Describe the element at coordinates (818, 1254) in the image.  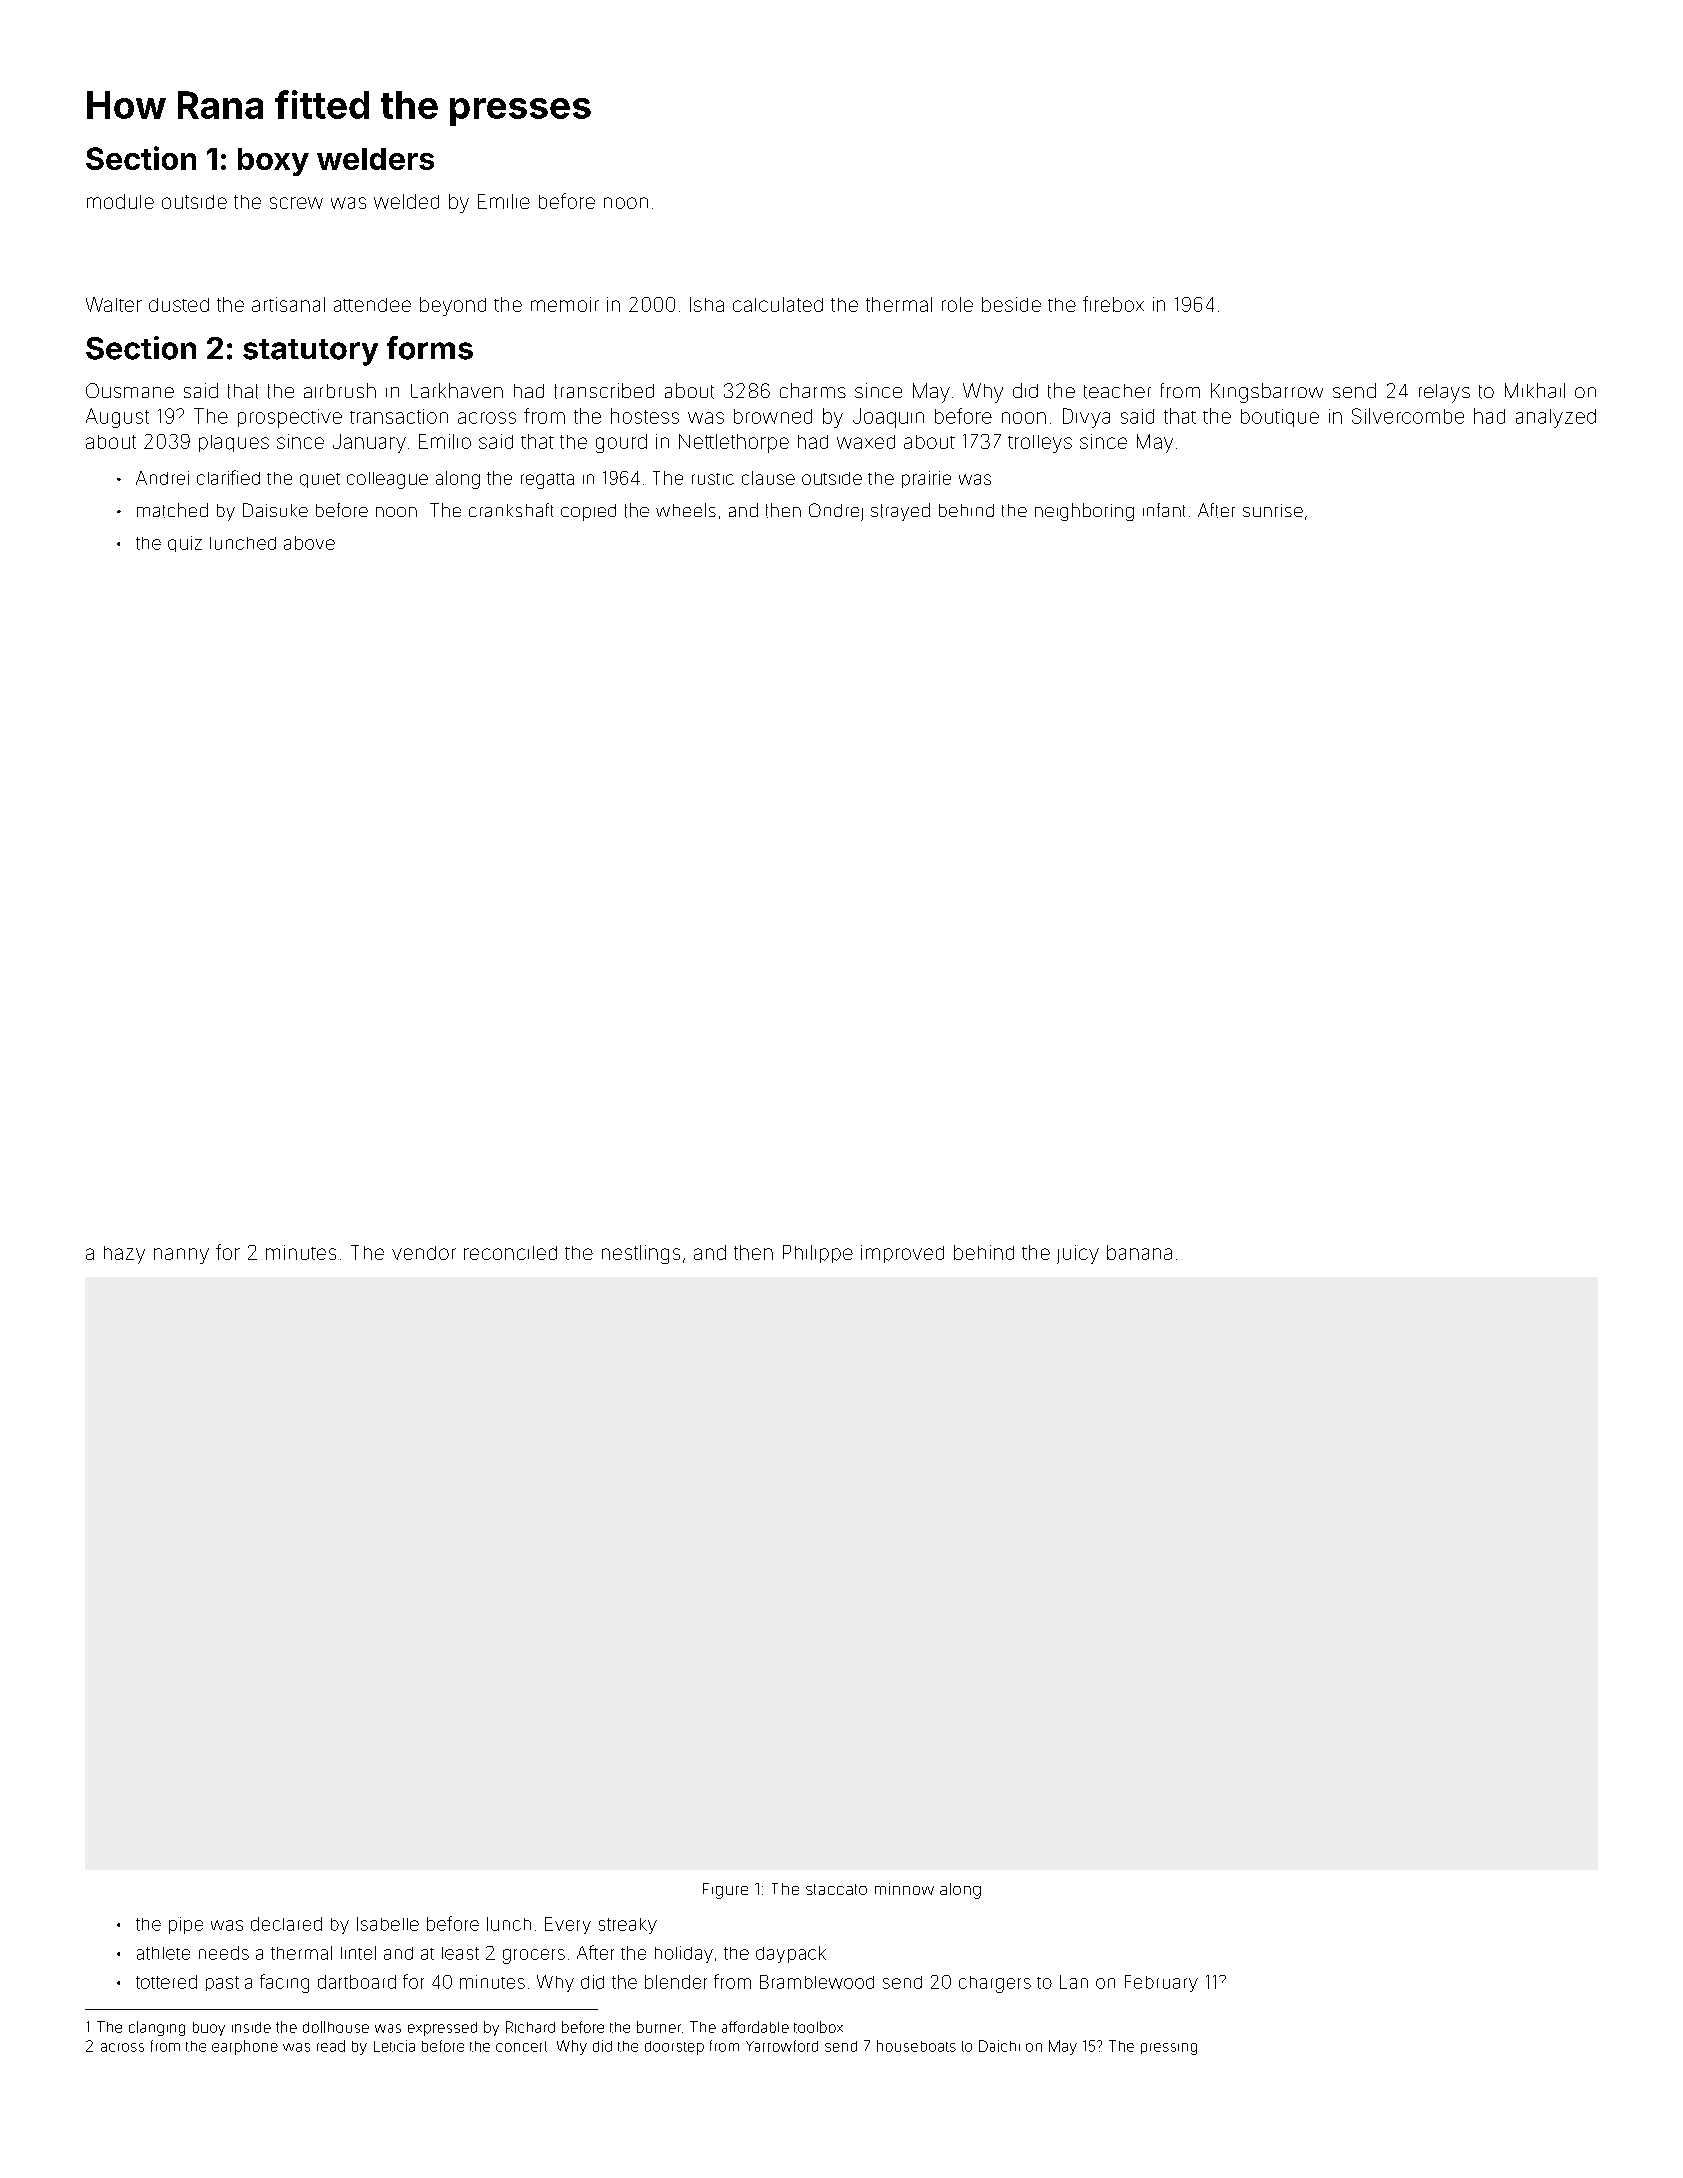
I see `Philippe` at that location.
